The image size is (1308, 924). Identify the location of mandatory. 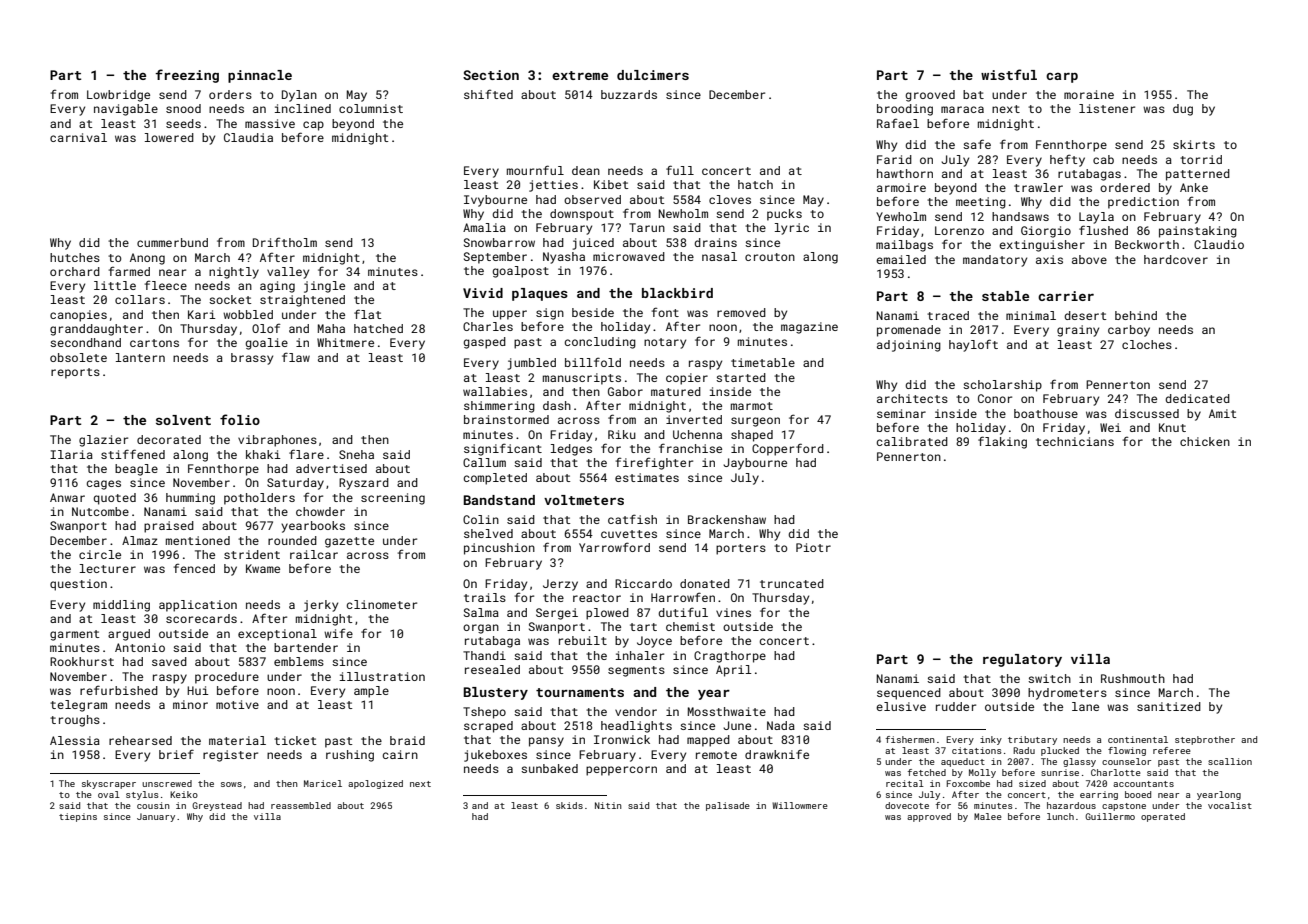
(995, 261).
